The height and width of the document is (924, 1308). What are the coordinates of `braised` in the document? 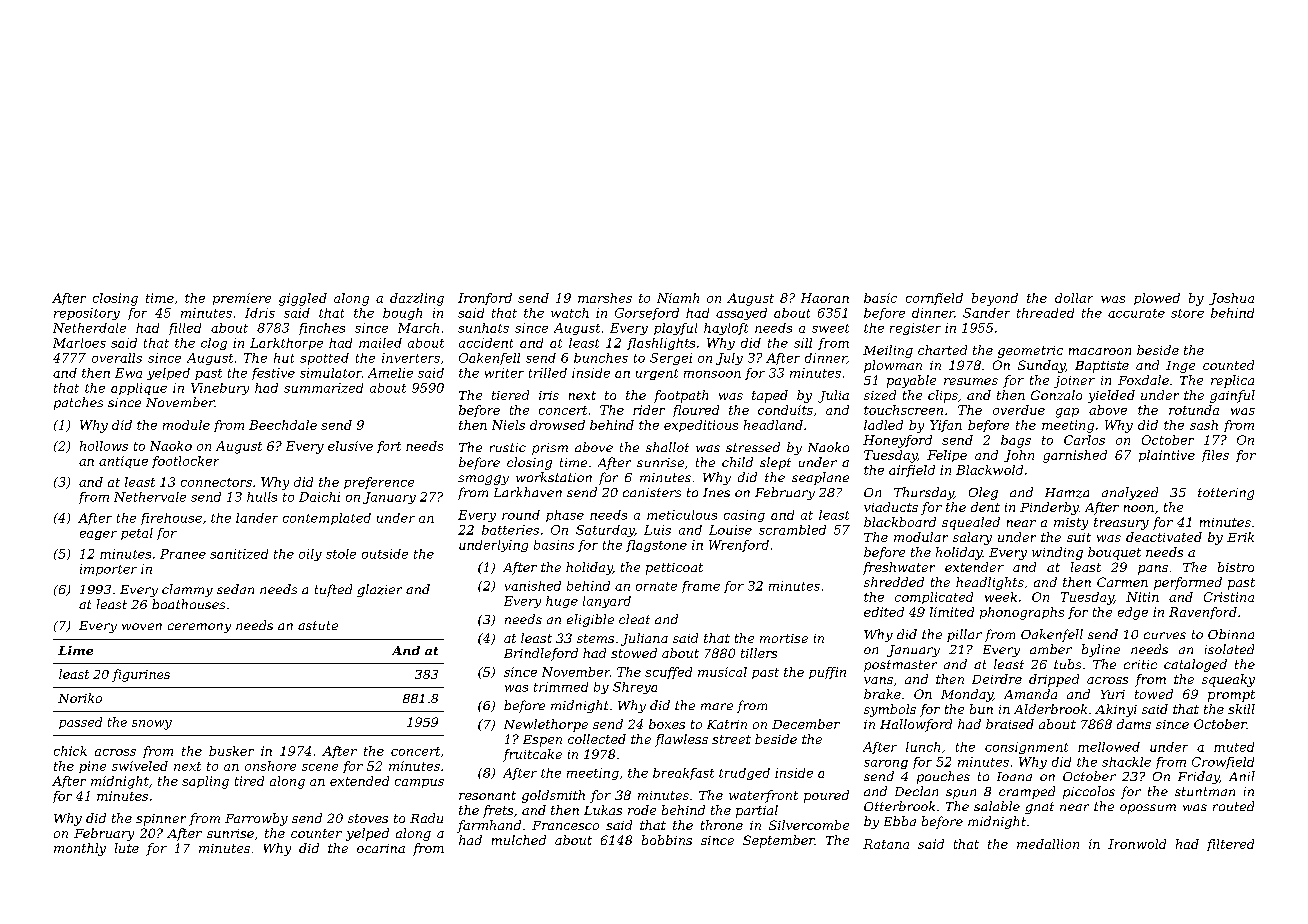 It's located at (1010, 724).
